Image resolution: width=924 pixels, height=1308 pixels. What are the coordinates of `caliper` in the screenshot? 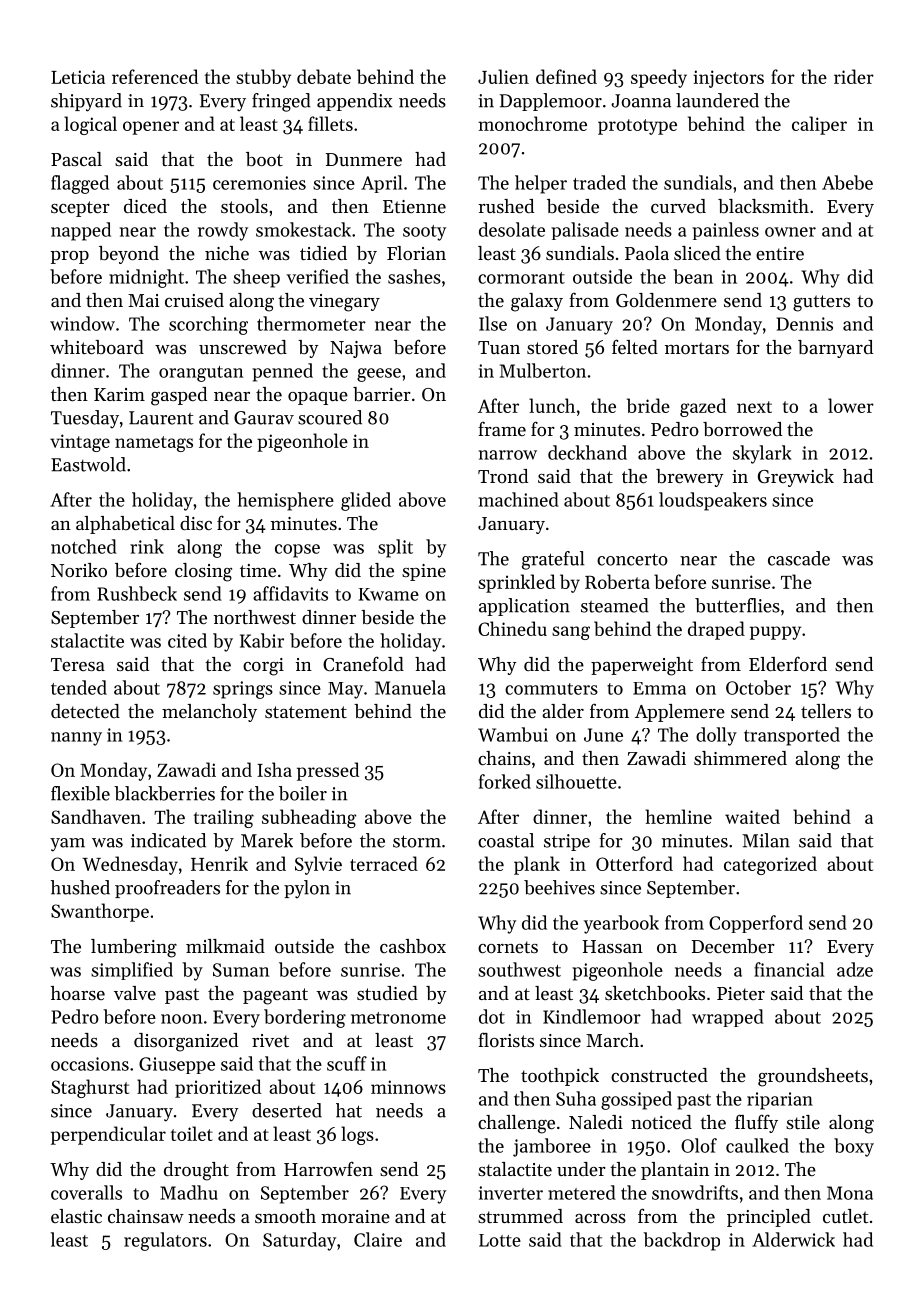 It's located at (819, 125).
